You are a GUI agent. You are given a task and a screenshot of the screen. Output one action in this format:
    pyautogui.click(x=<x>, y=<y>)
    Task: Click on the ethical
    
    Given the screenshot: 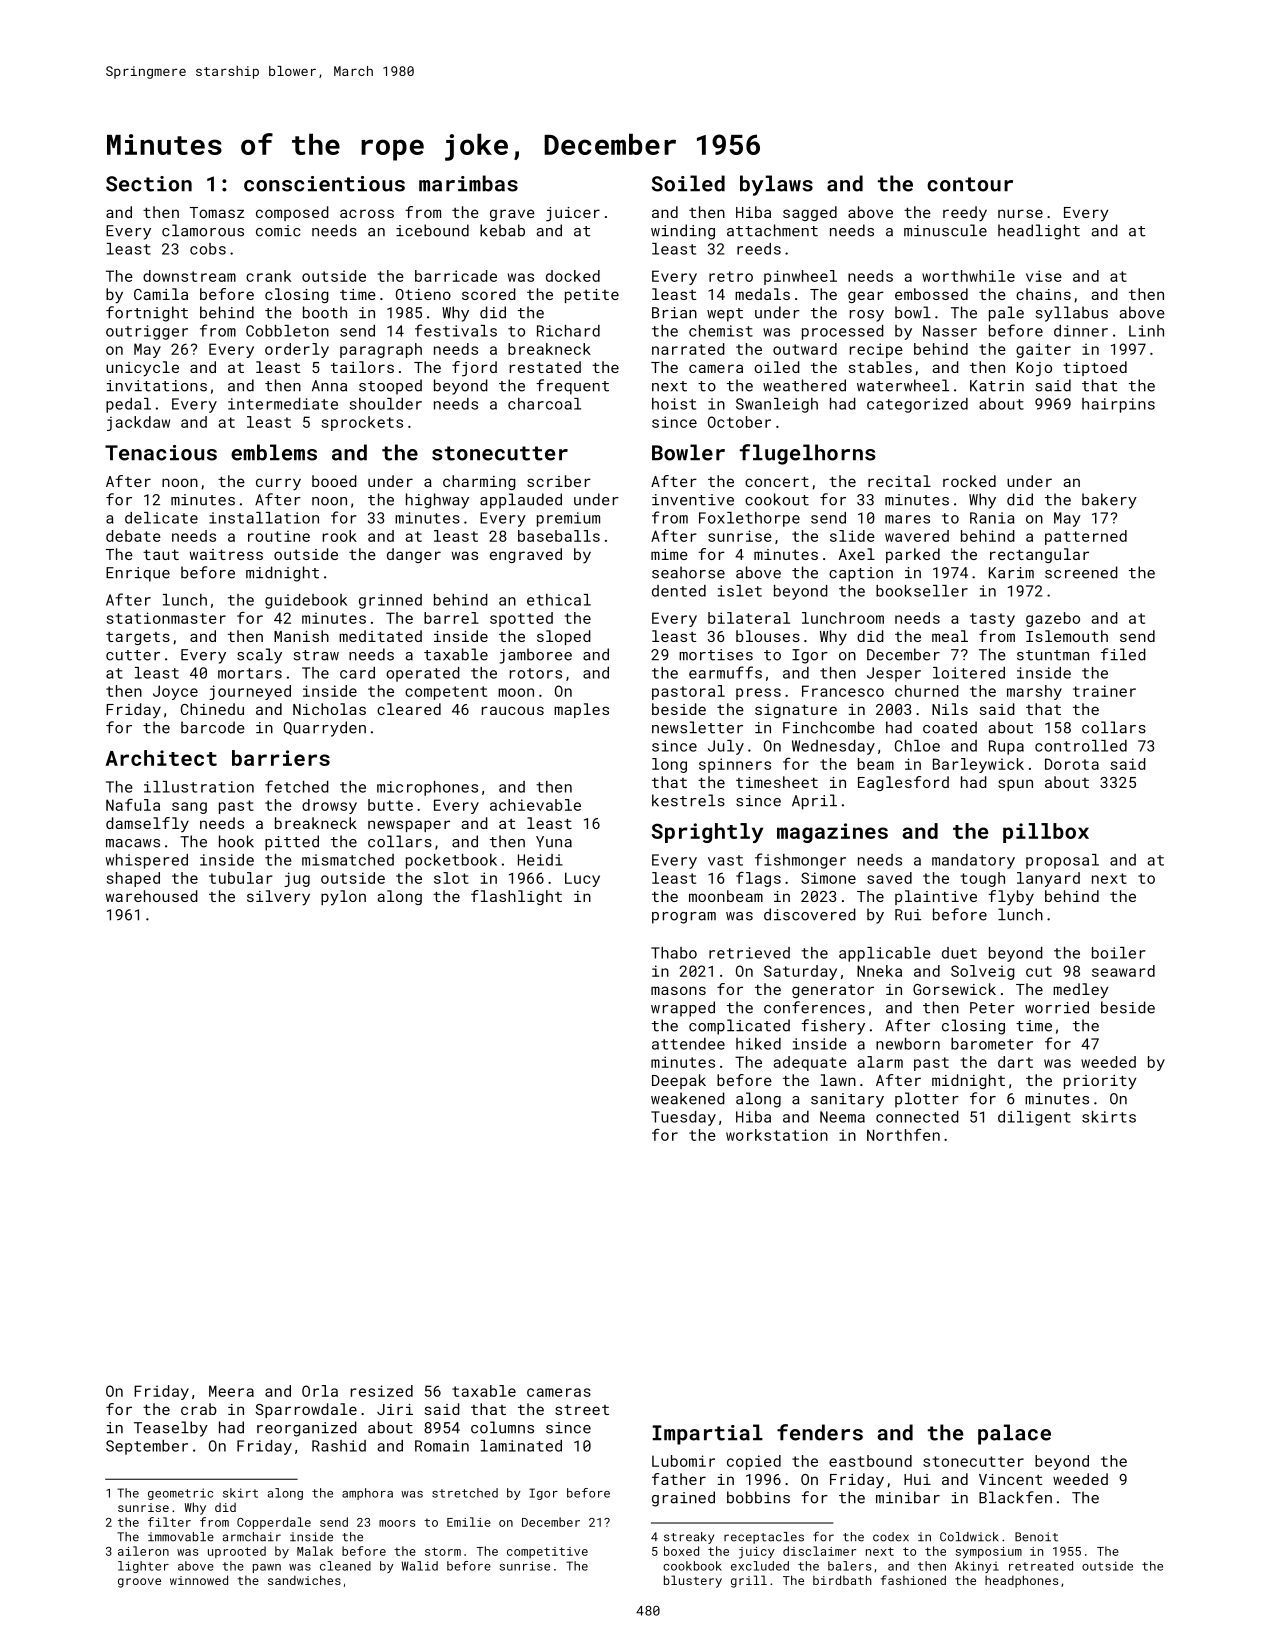 What is the action you would take?
    pyautogui.click(x=559, y=600)
